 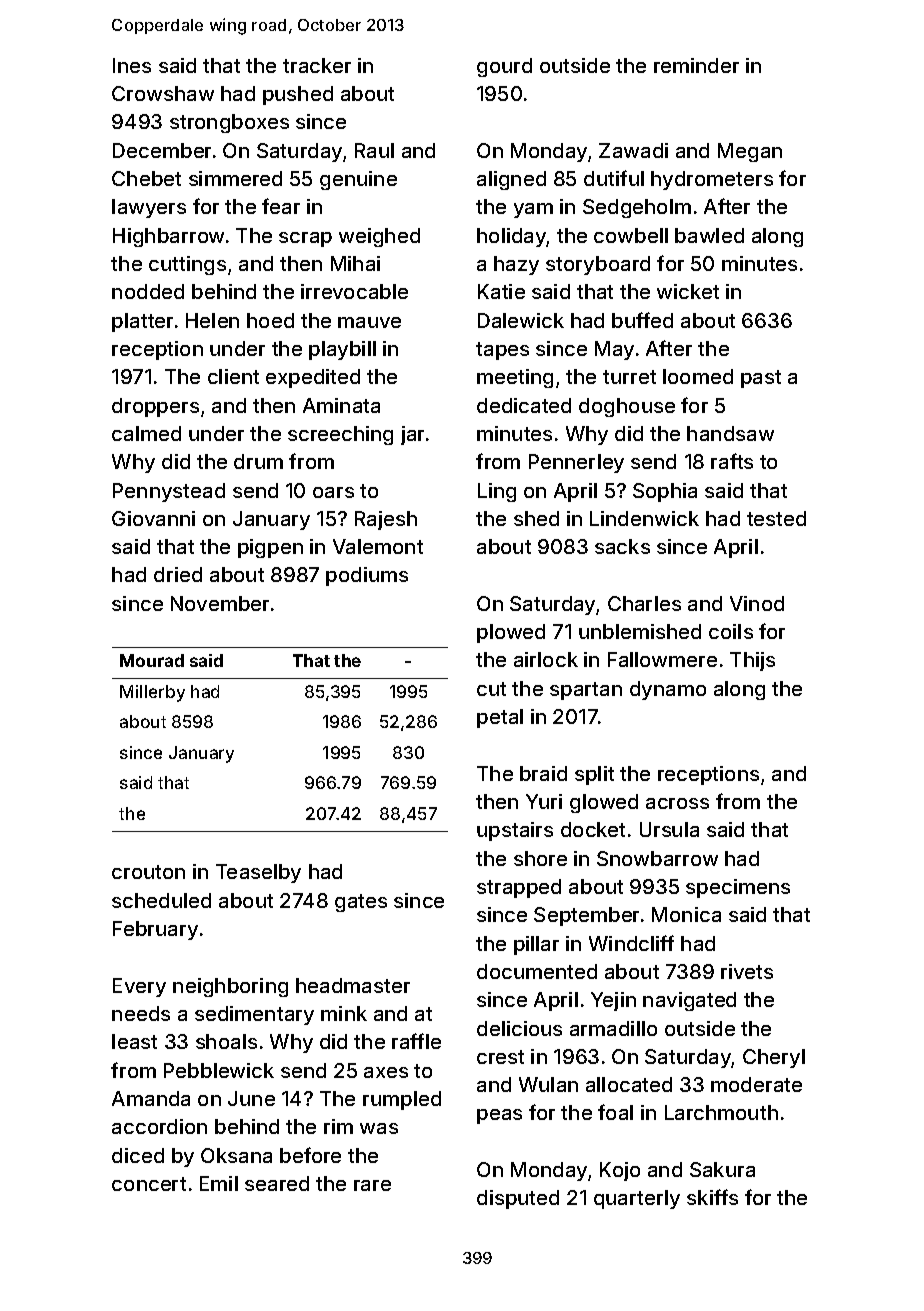 What do you see at coordinates (416, 1041) in the screenshot?
I see `raffle` at bounding box center [416, 1041].
